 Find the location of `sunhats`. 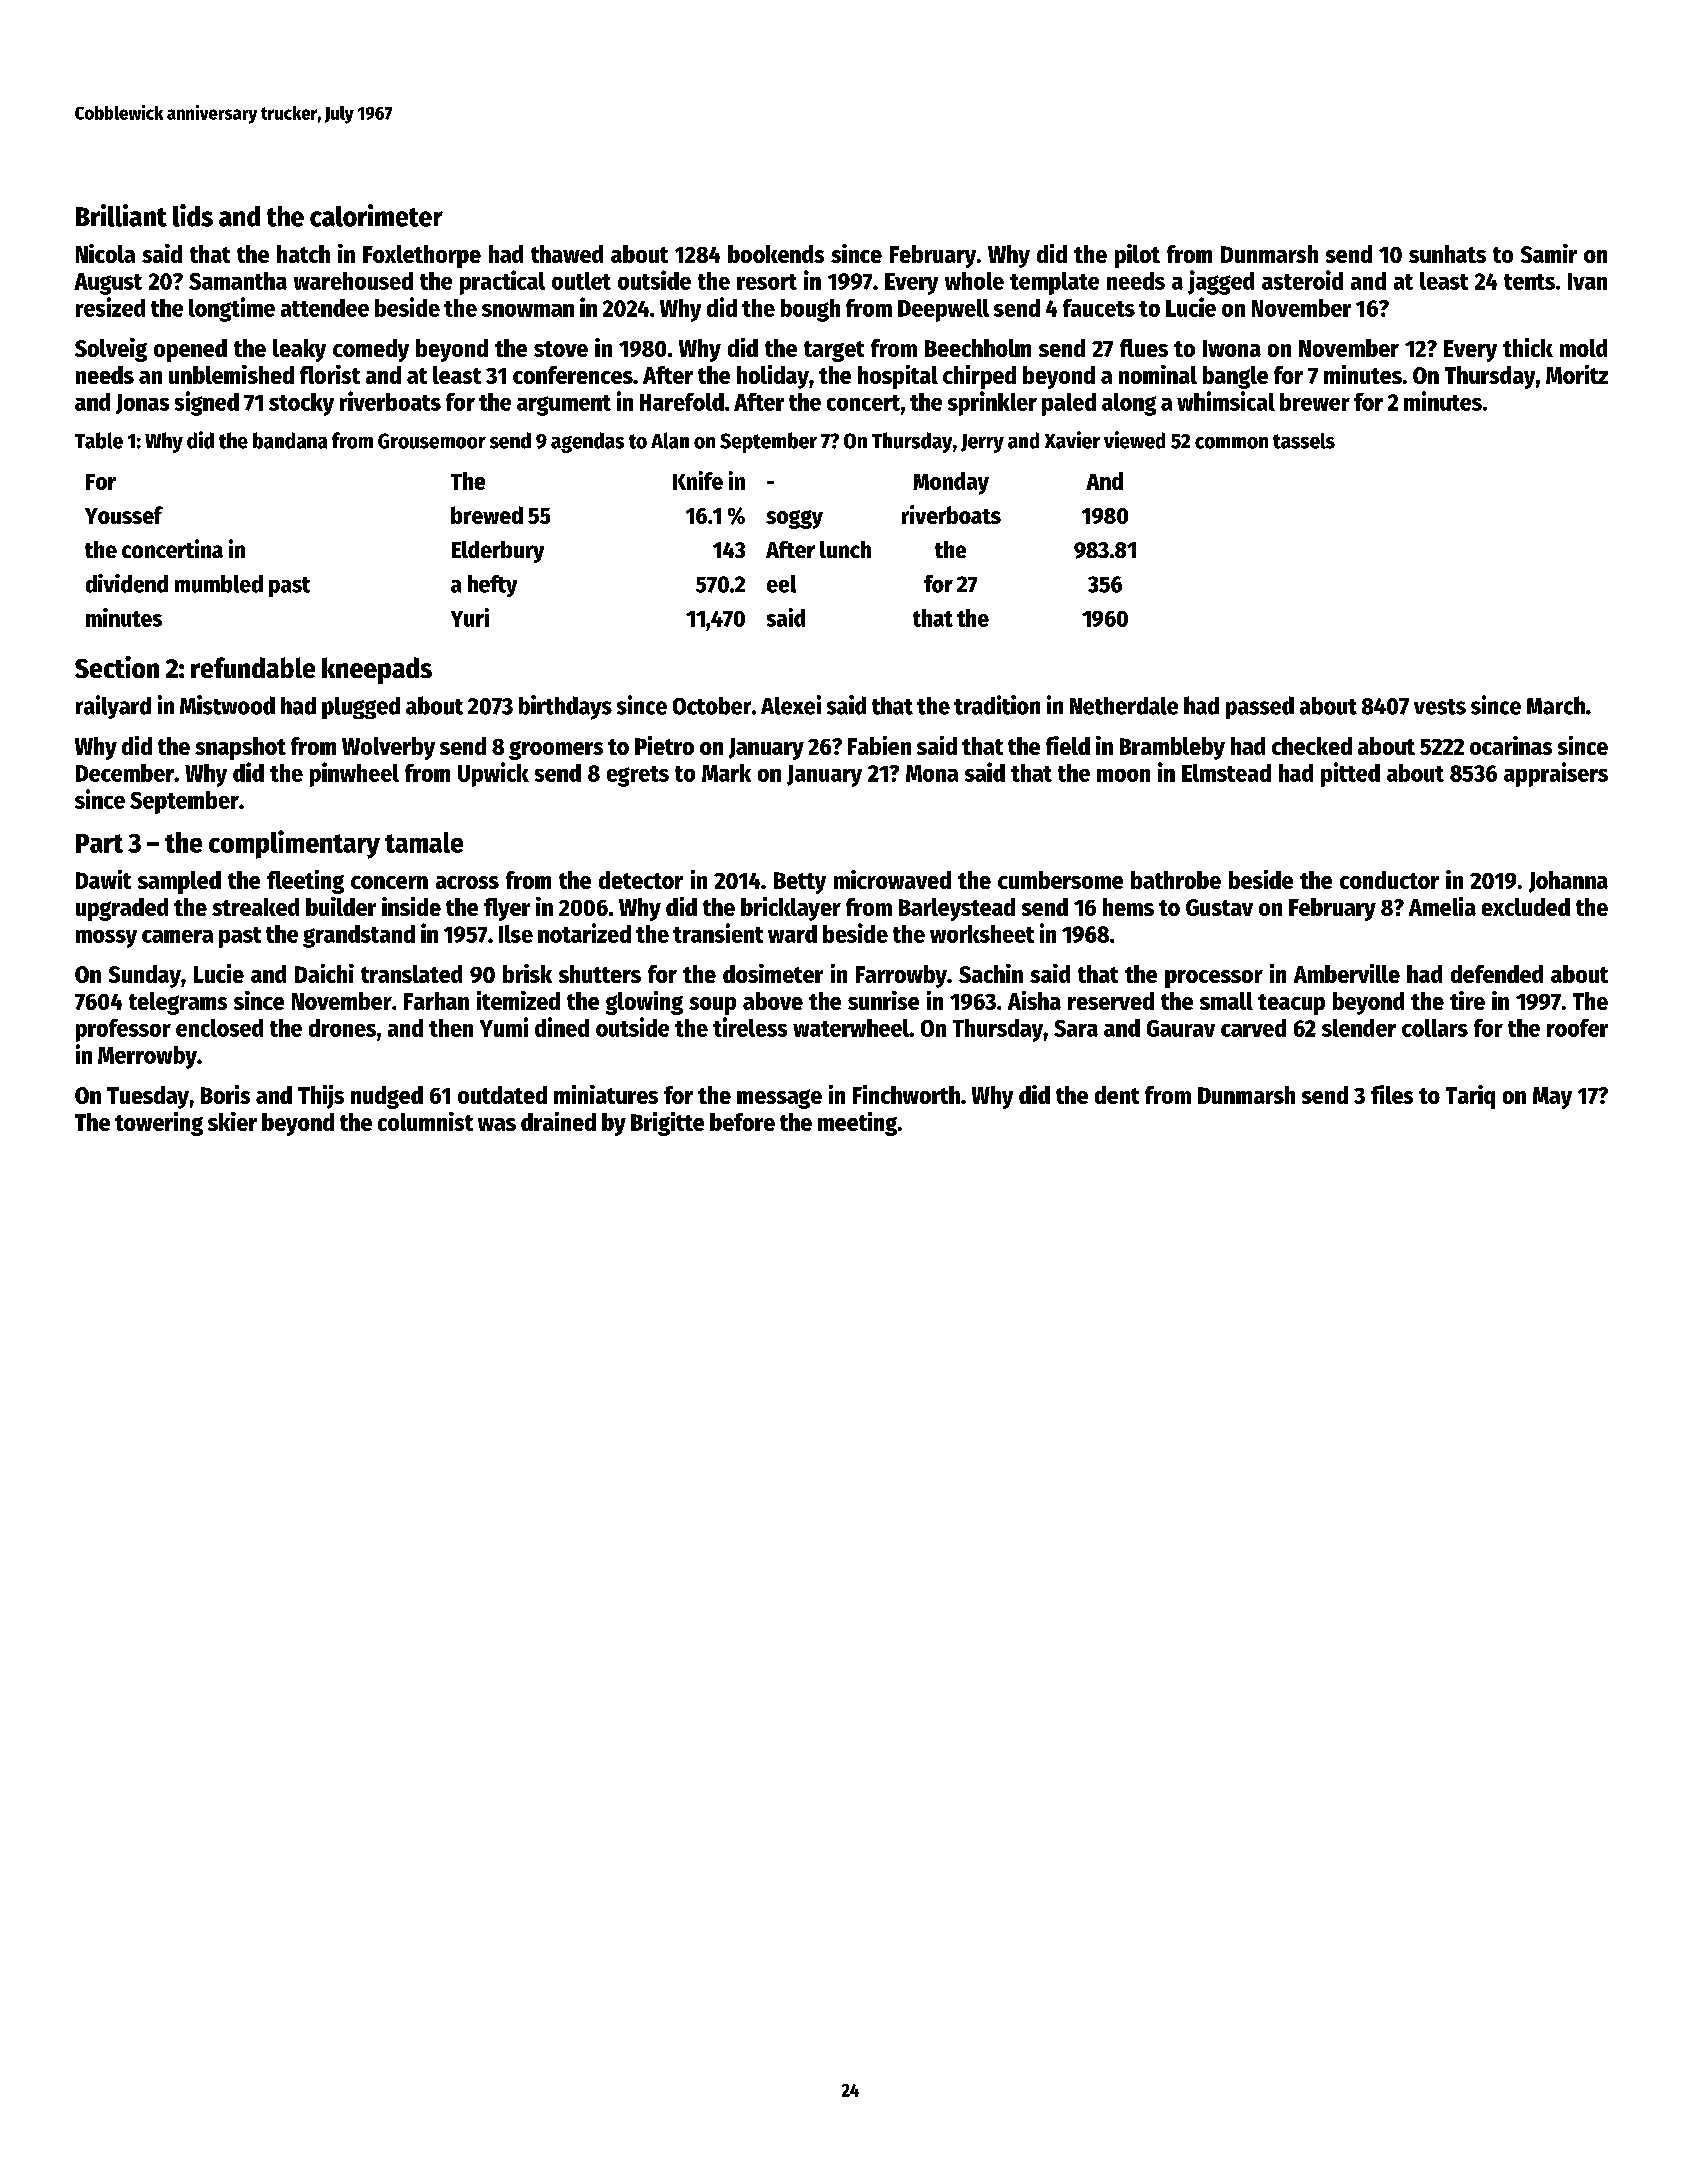

sunhats is located at coordinates (1447, 254).
